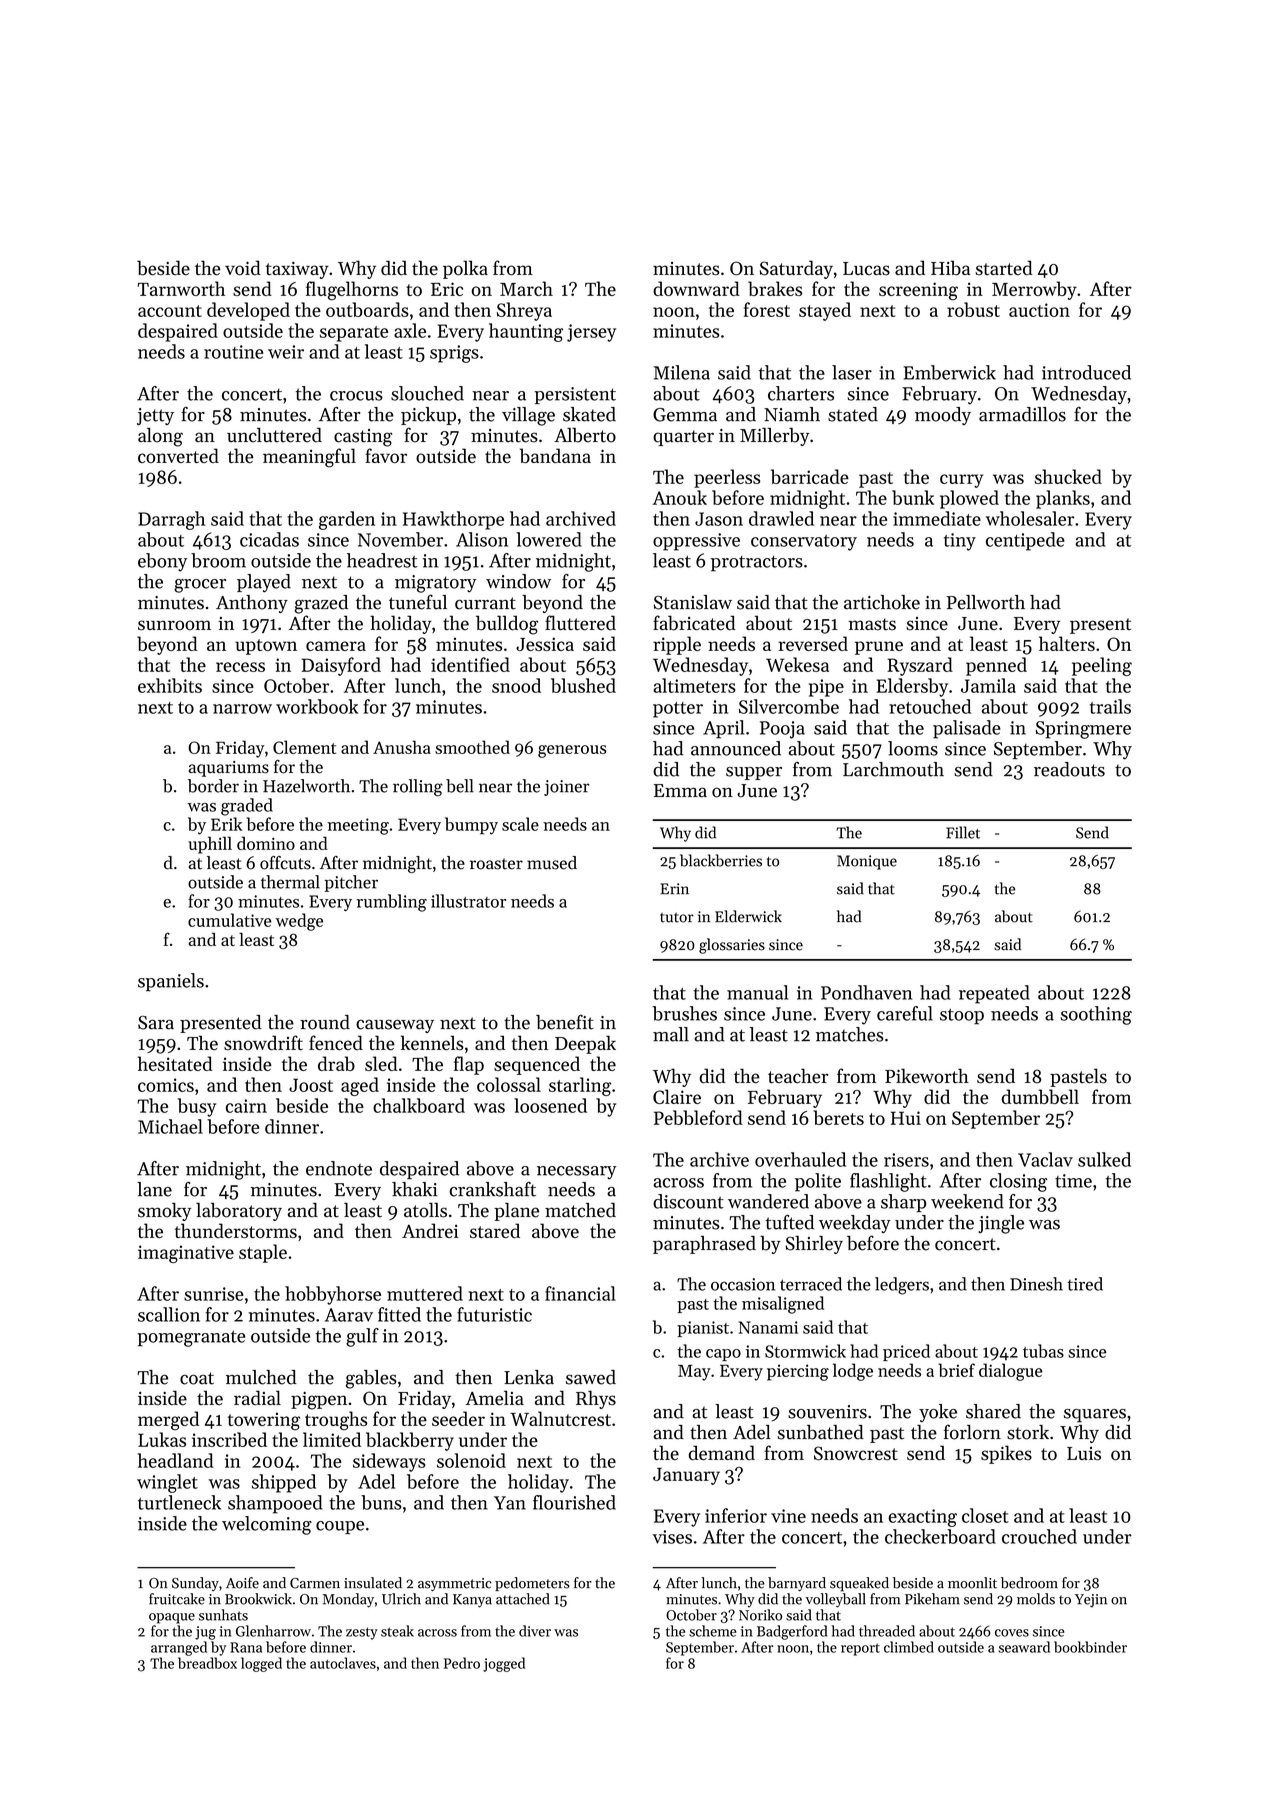 This document has height=1794, width=1269. I want to click on Hiba, so click(950, 268).
